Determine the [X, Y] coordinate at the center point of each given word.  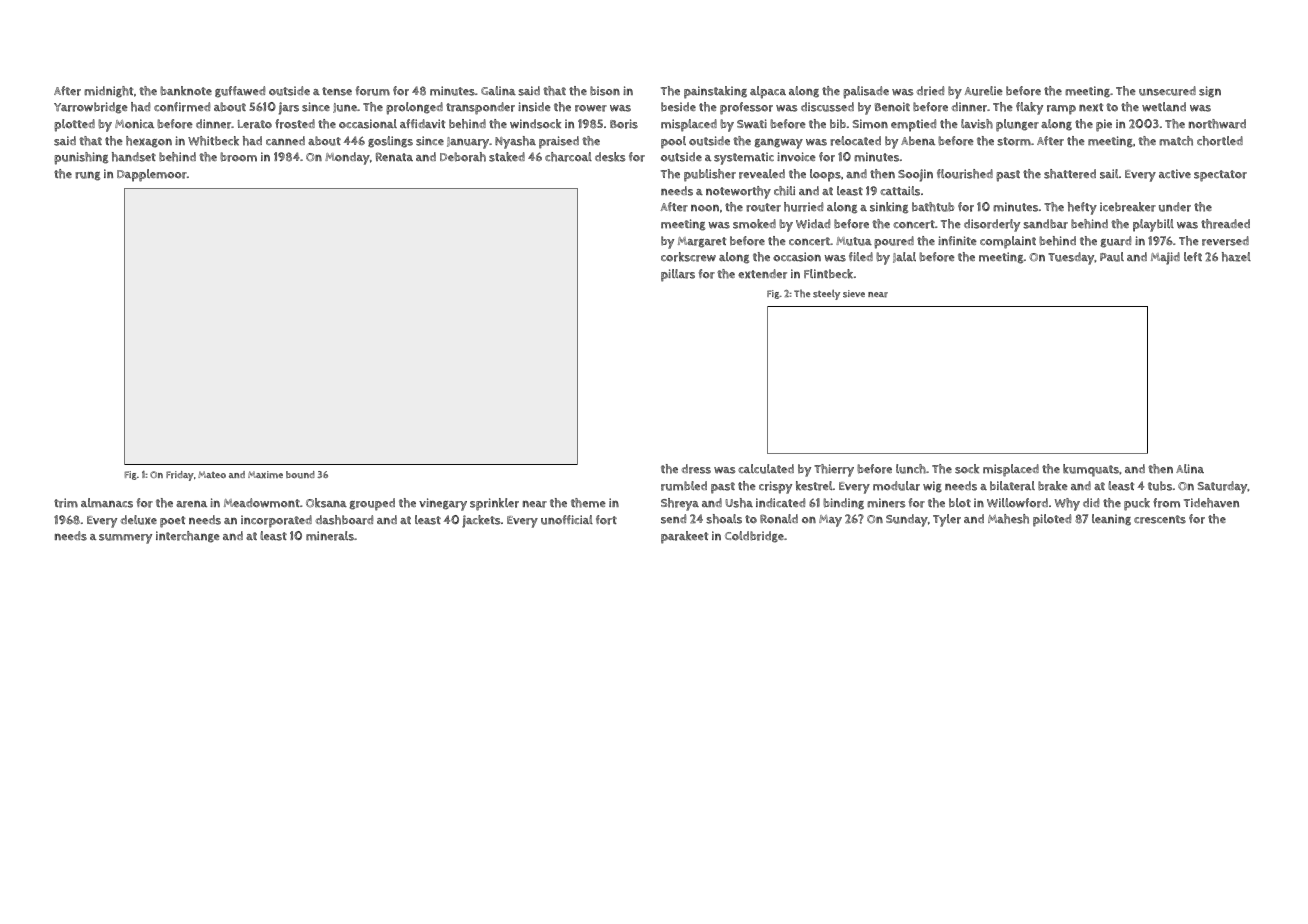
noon [705, 208]
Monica [134, 124]
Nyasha [515, 142]
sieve [854, 294]
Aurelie [983, 91]
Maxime [265, 474]
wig [932, 487]
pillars [678, 275]
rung [87, 176]
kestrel [814, 486]
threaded [1225, 224]
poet [172, 522]
